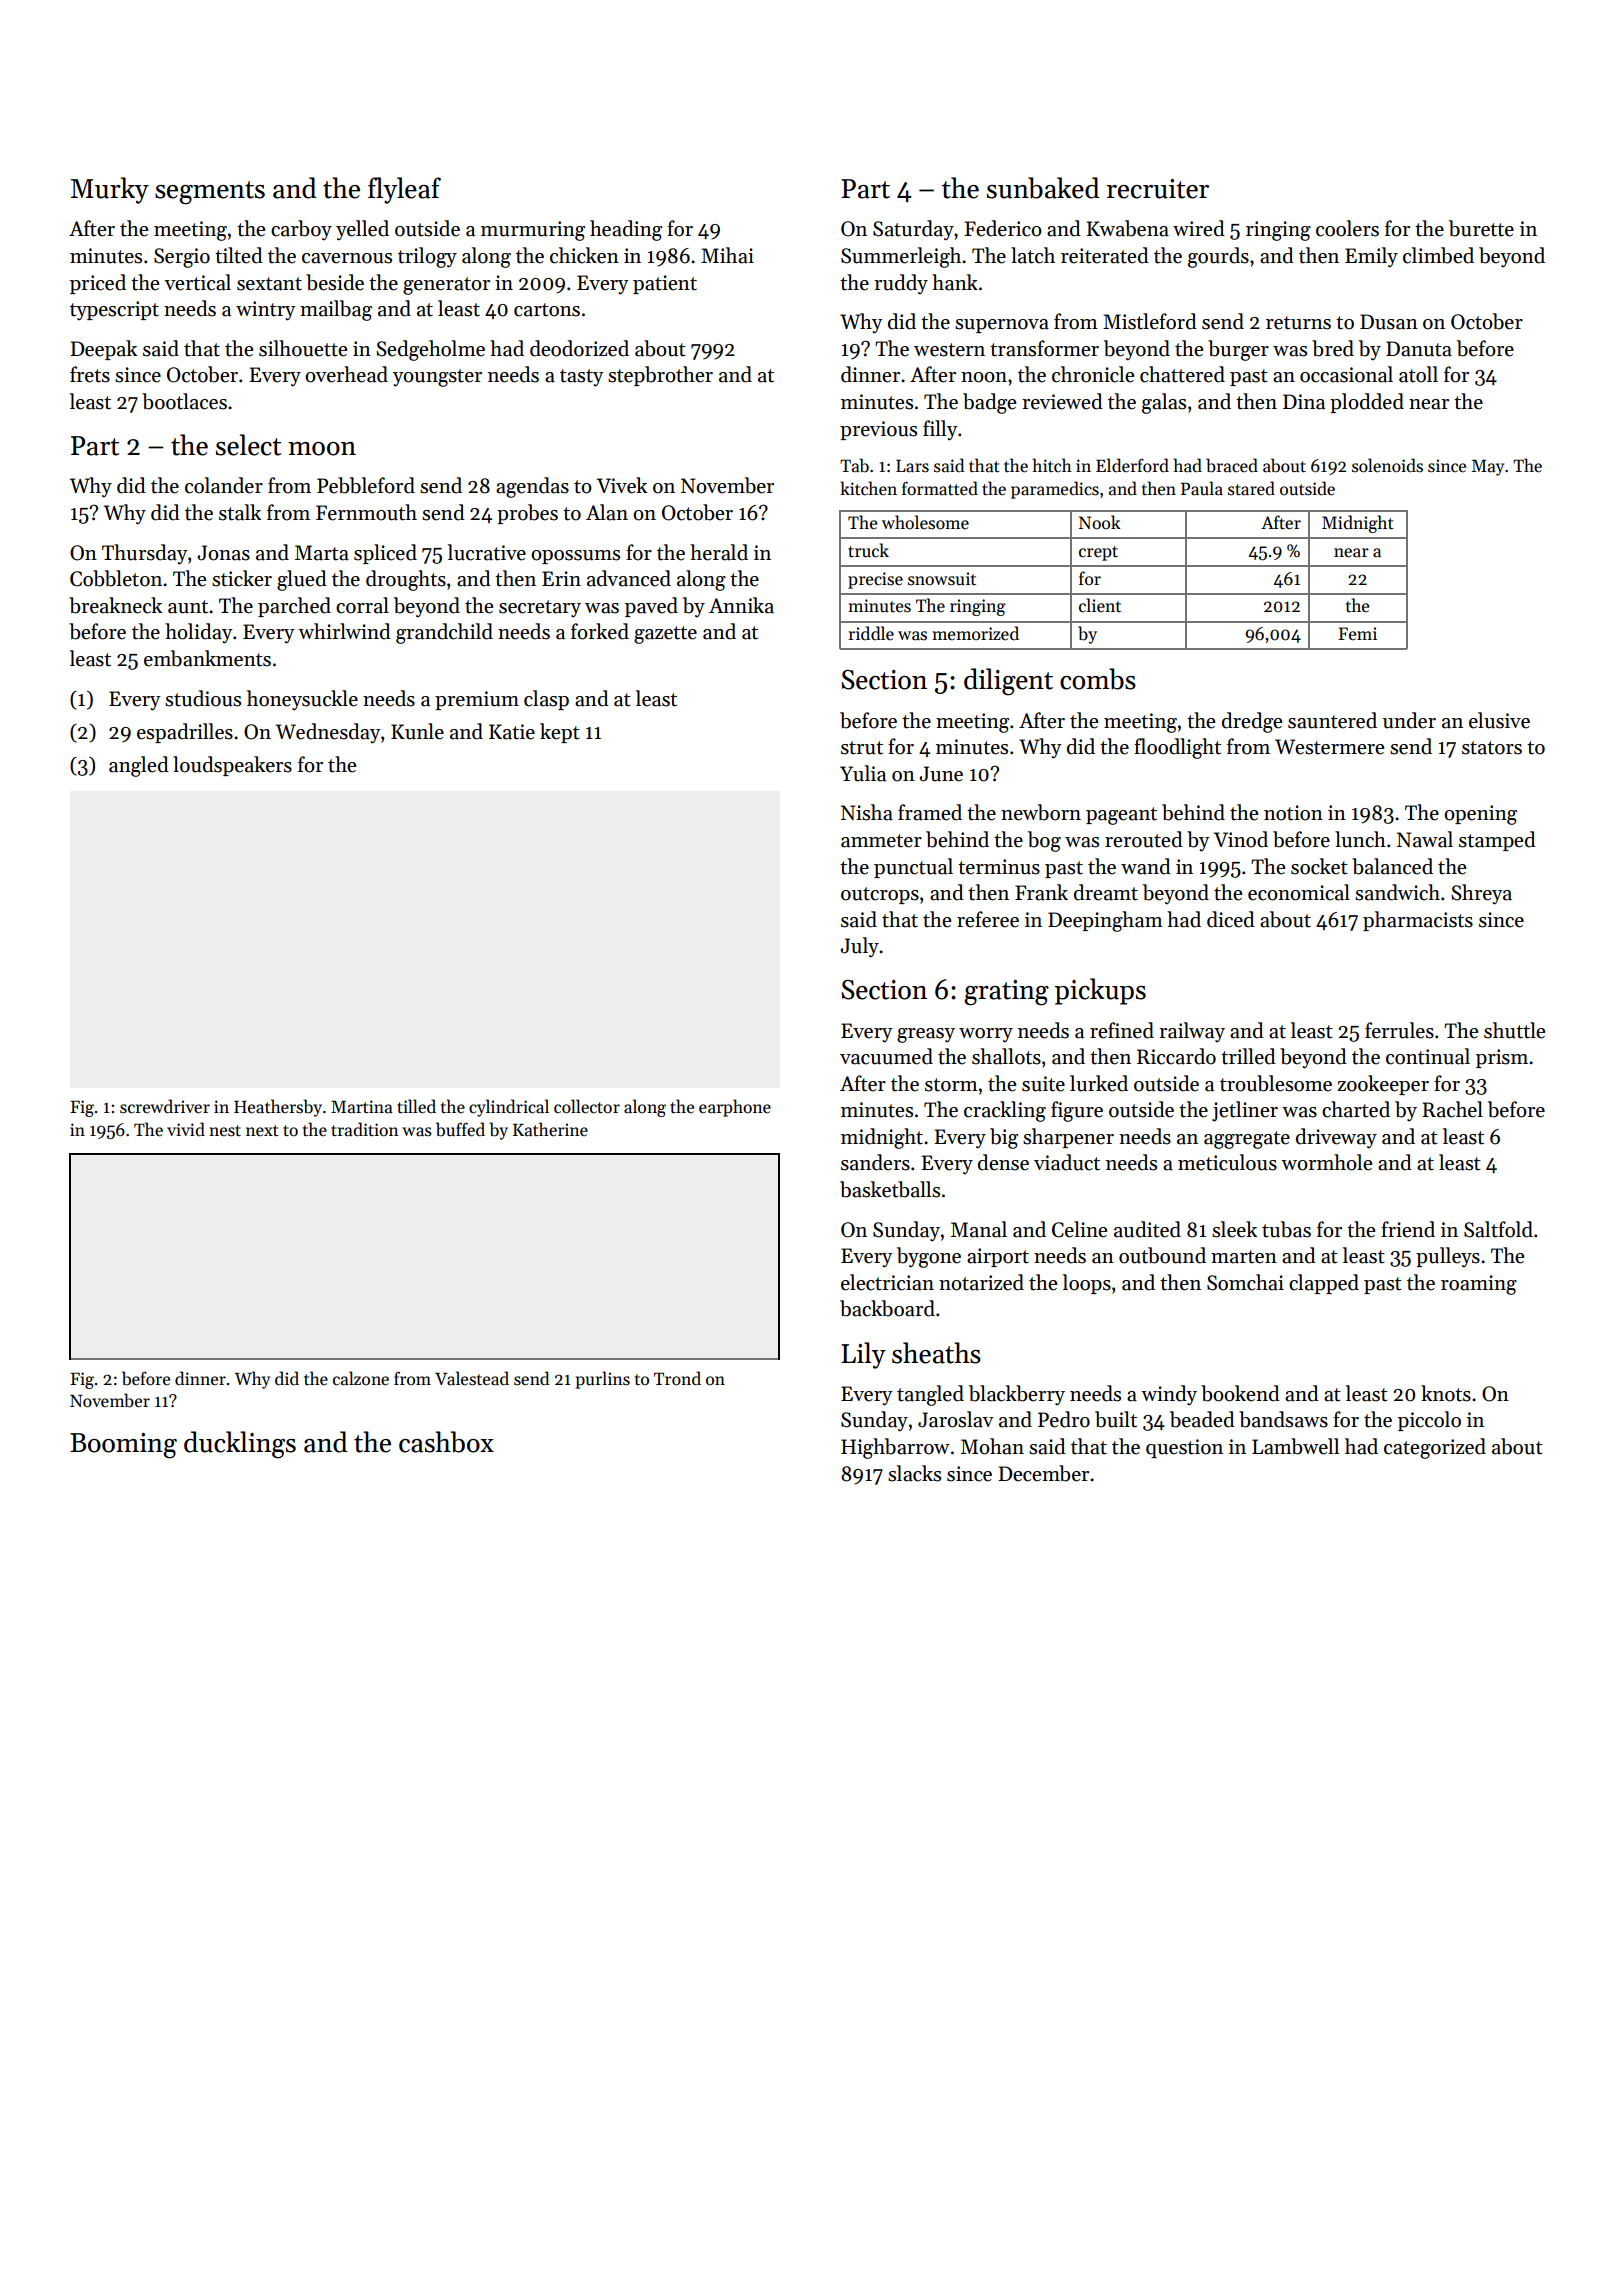  Describe the element at coordinates (1499, 720) in the screenshot. I see `elusive` at that location.
